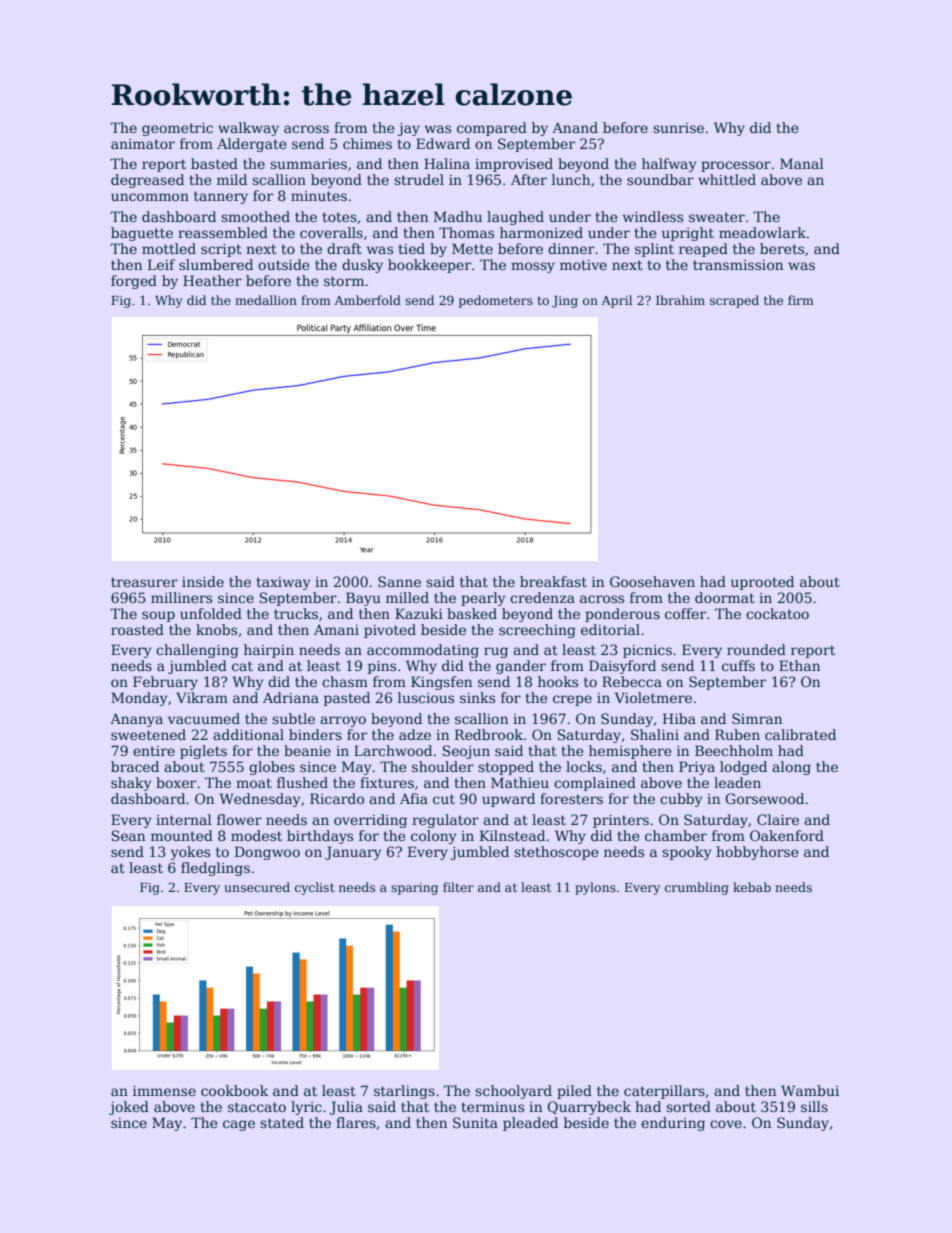 This document has width=952, height=1233. Describe the element at coordinates (565, 302) in the document. I see `Jing` at that location.
